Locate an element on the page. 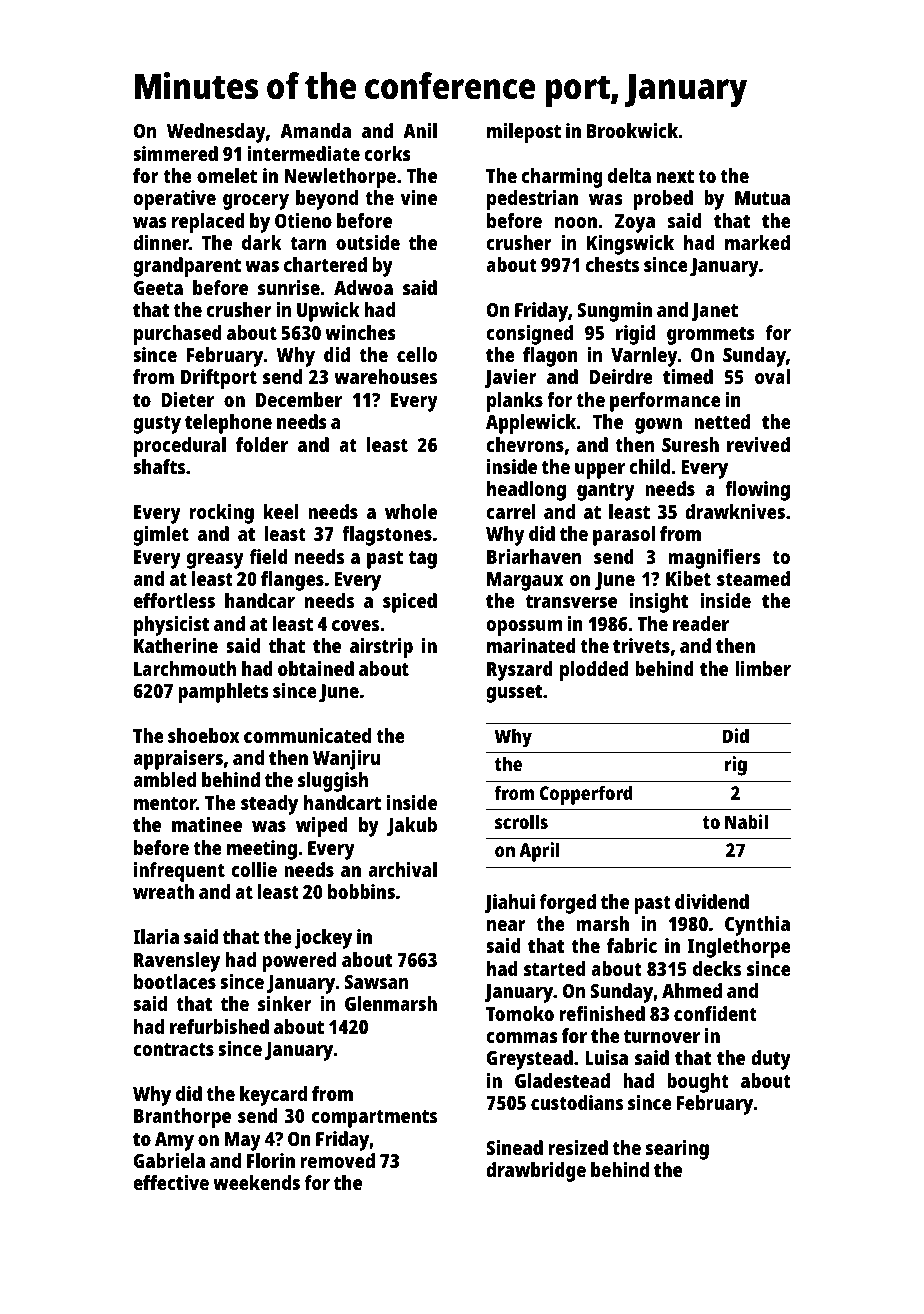 Image resolution: width=924 pixels, height=1314 pixels. vine is located at coordinates (418, 197).
